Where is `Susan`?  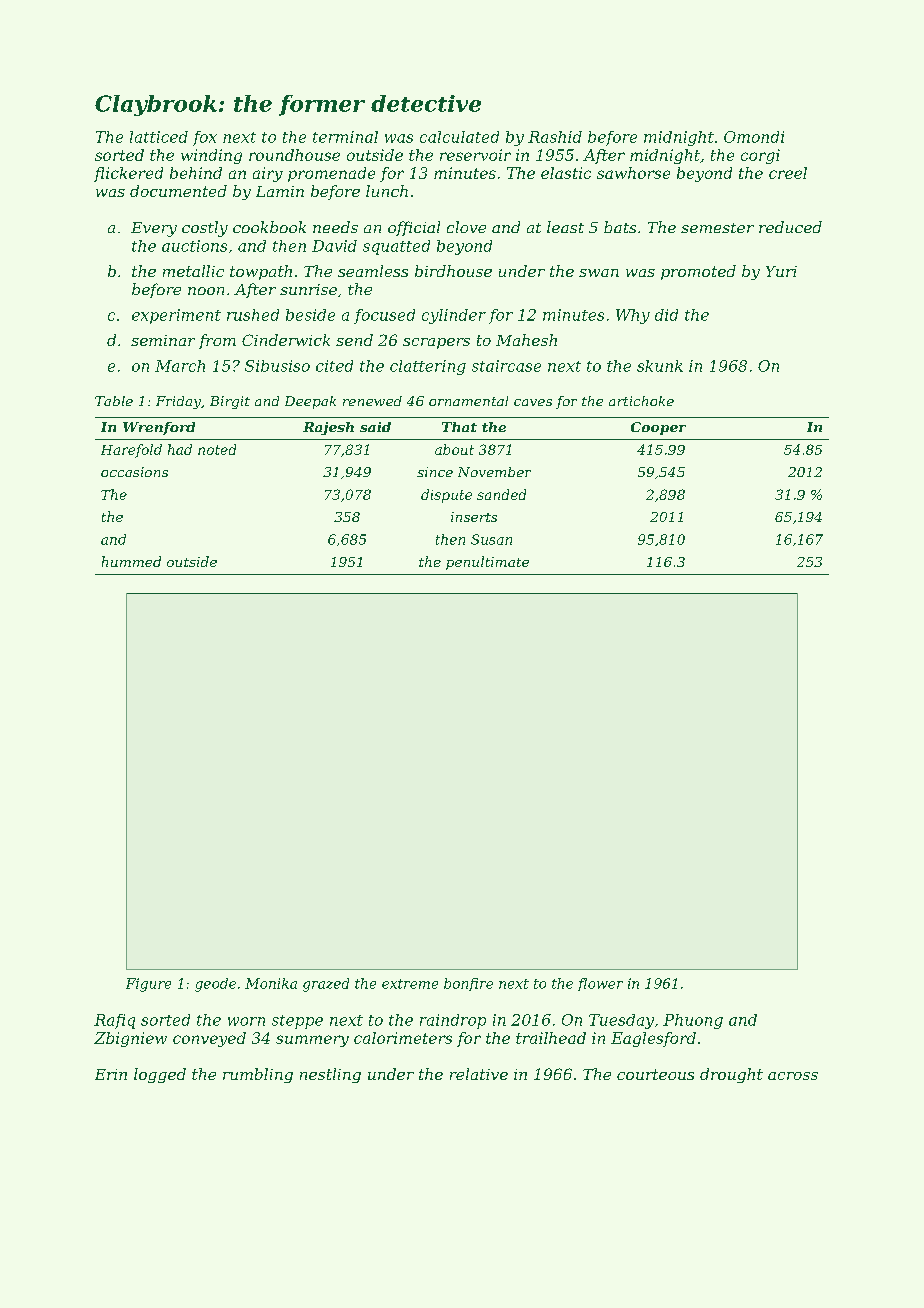
Susan is located at coordinates (491, 539).
